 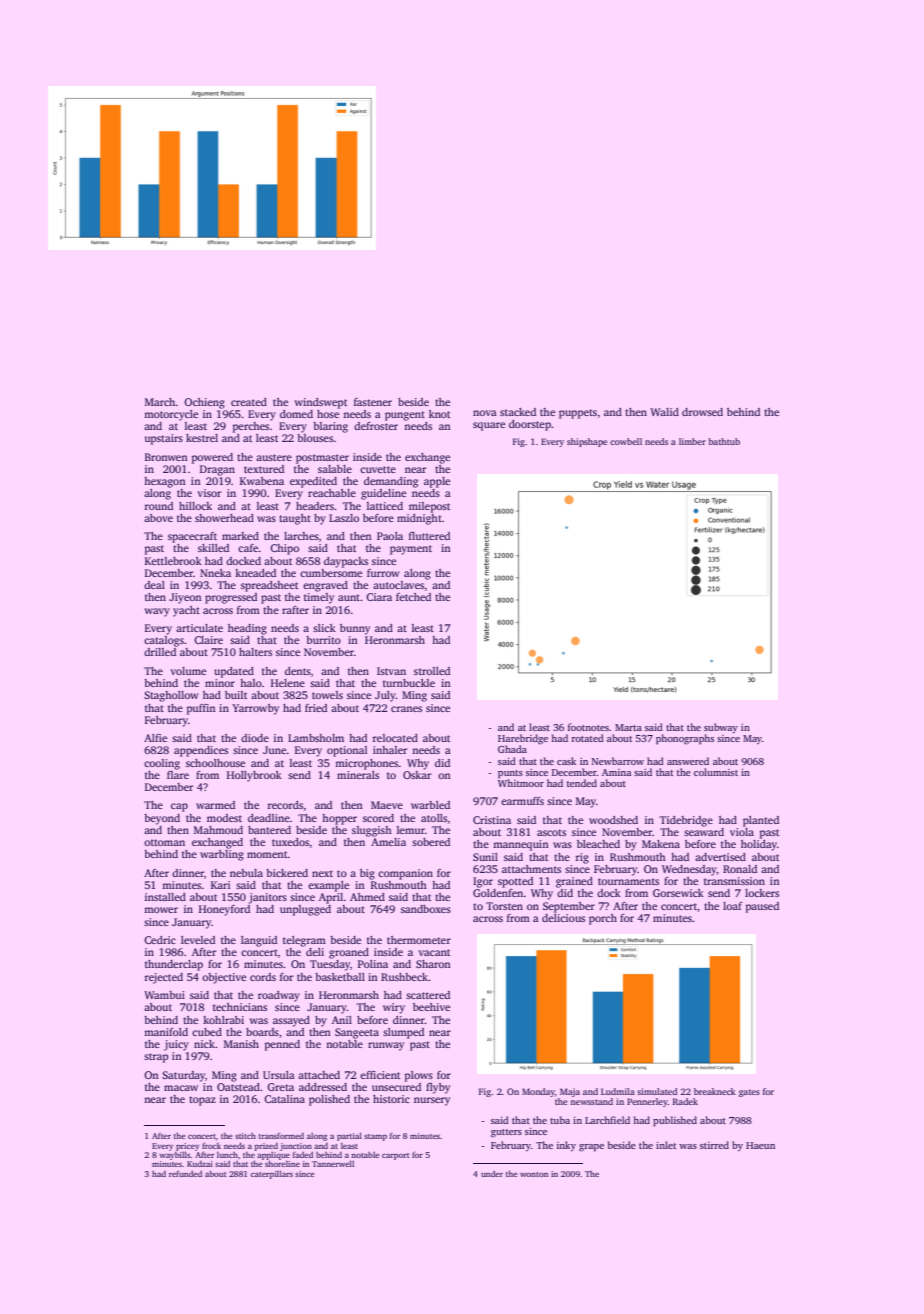 I want to click on refunded, so click(x=185, y=1173).
